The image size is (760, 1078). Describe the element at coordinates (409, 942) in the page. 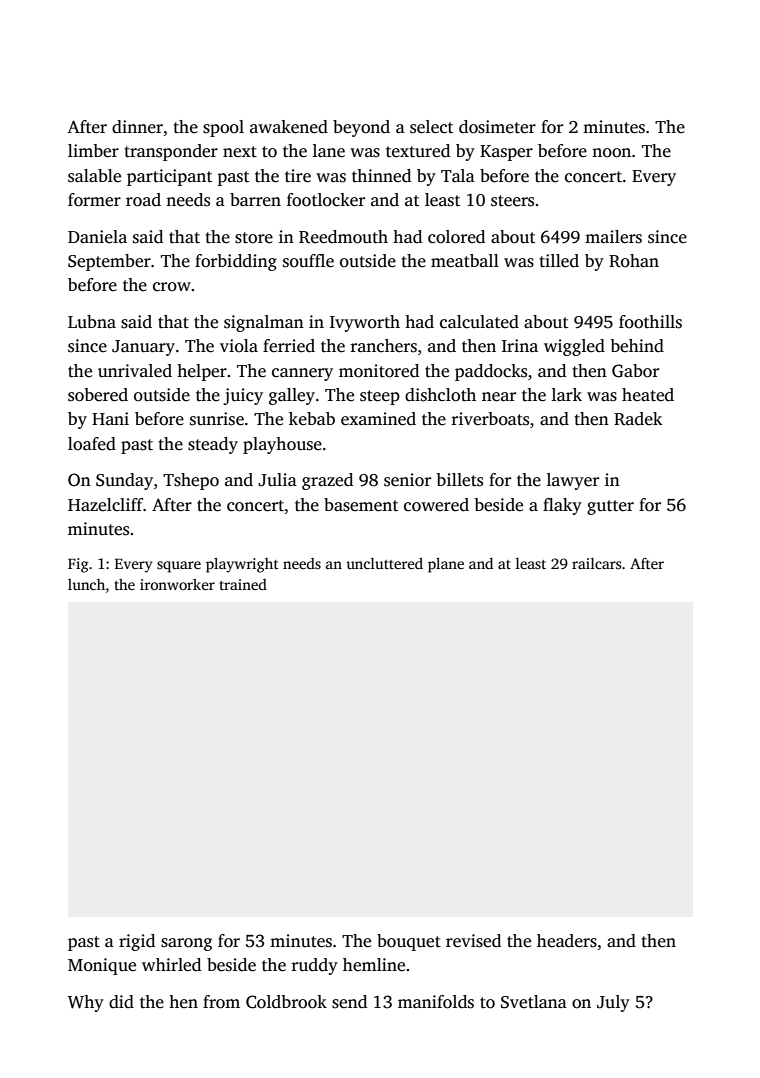

I see `bouquet` at that location.
